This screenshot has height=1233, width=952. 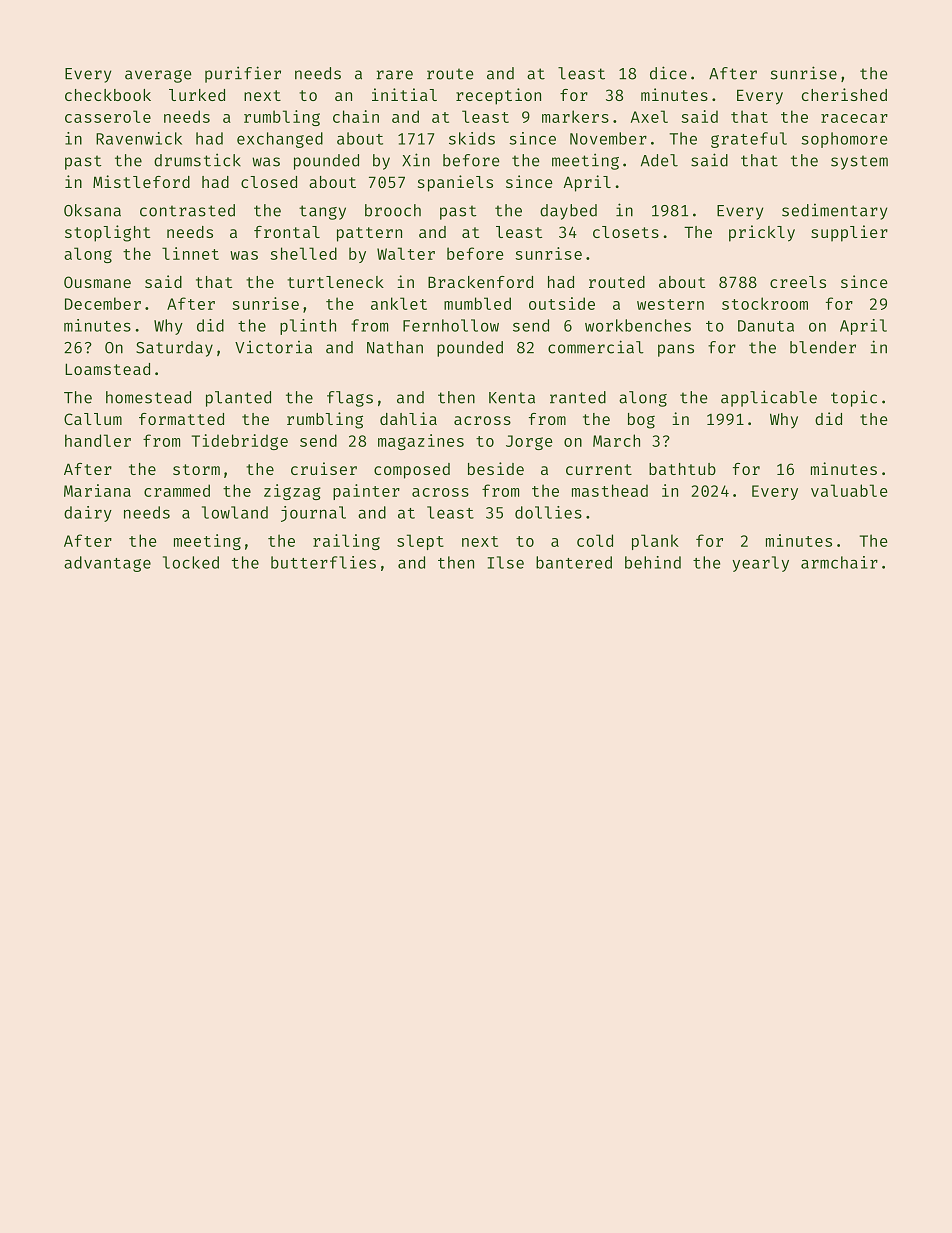 What do you see at coordinates (97, 490) in the screenshot?
I see `Mariana` at bounding box center [97, 490].
